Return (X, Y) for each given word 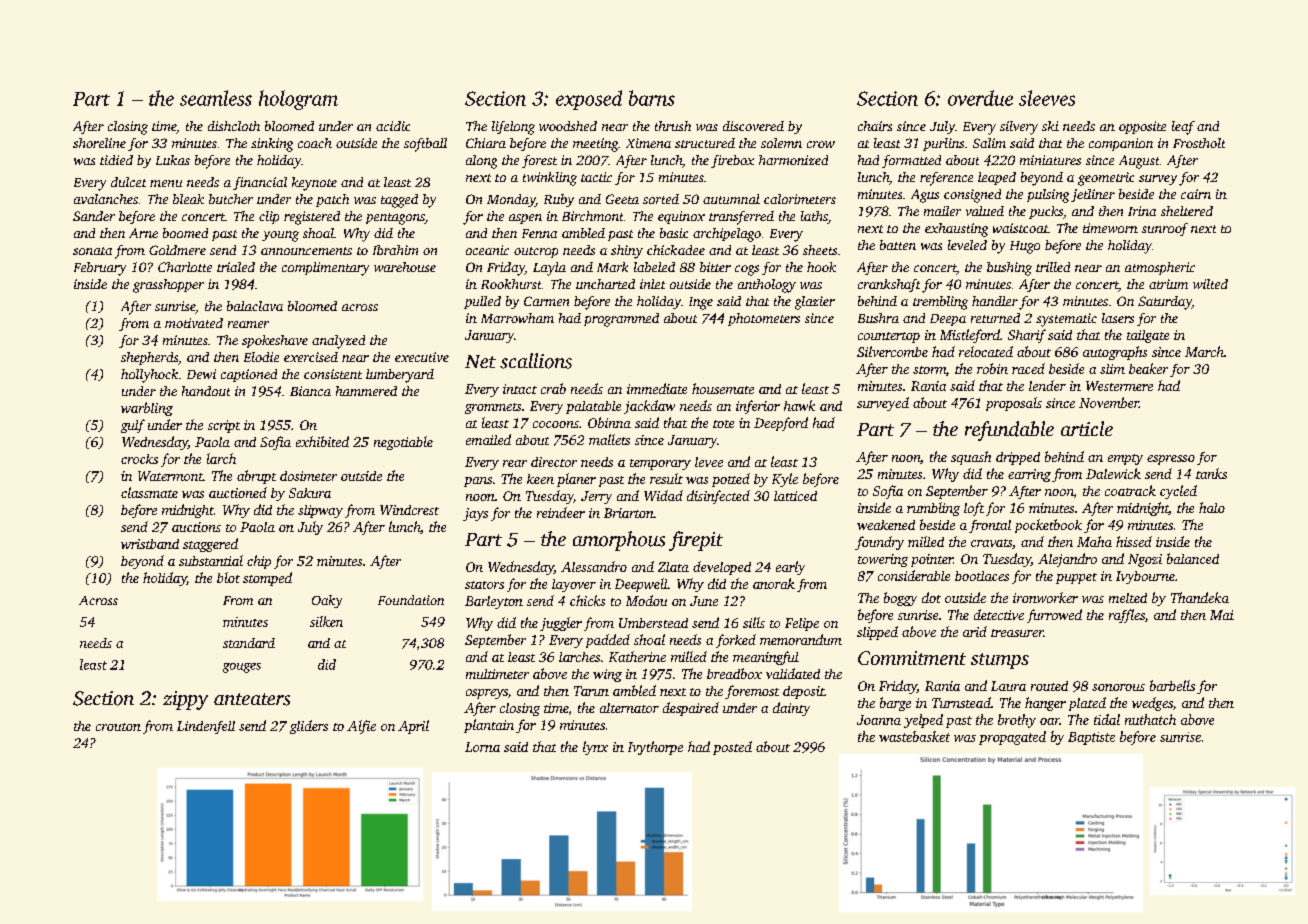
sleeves (1047, 98)
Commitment (912, 658)
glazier (815, 303)
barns (652, 98)
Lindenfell (206, 727)
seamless (216, 98)
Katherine (637, 656)
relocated (986, 351)
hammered (366, 391)
